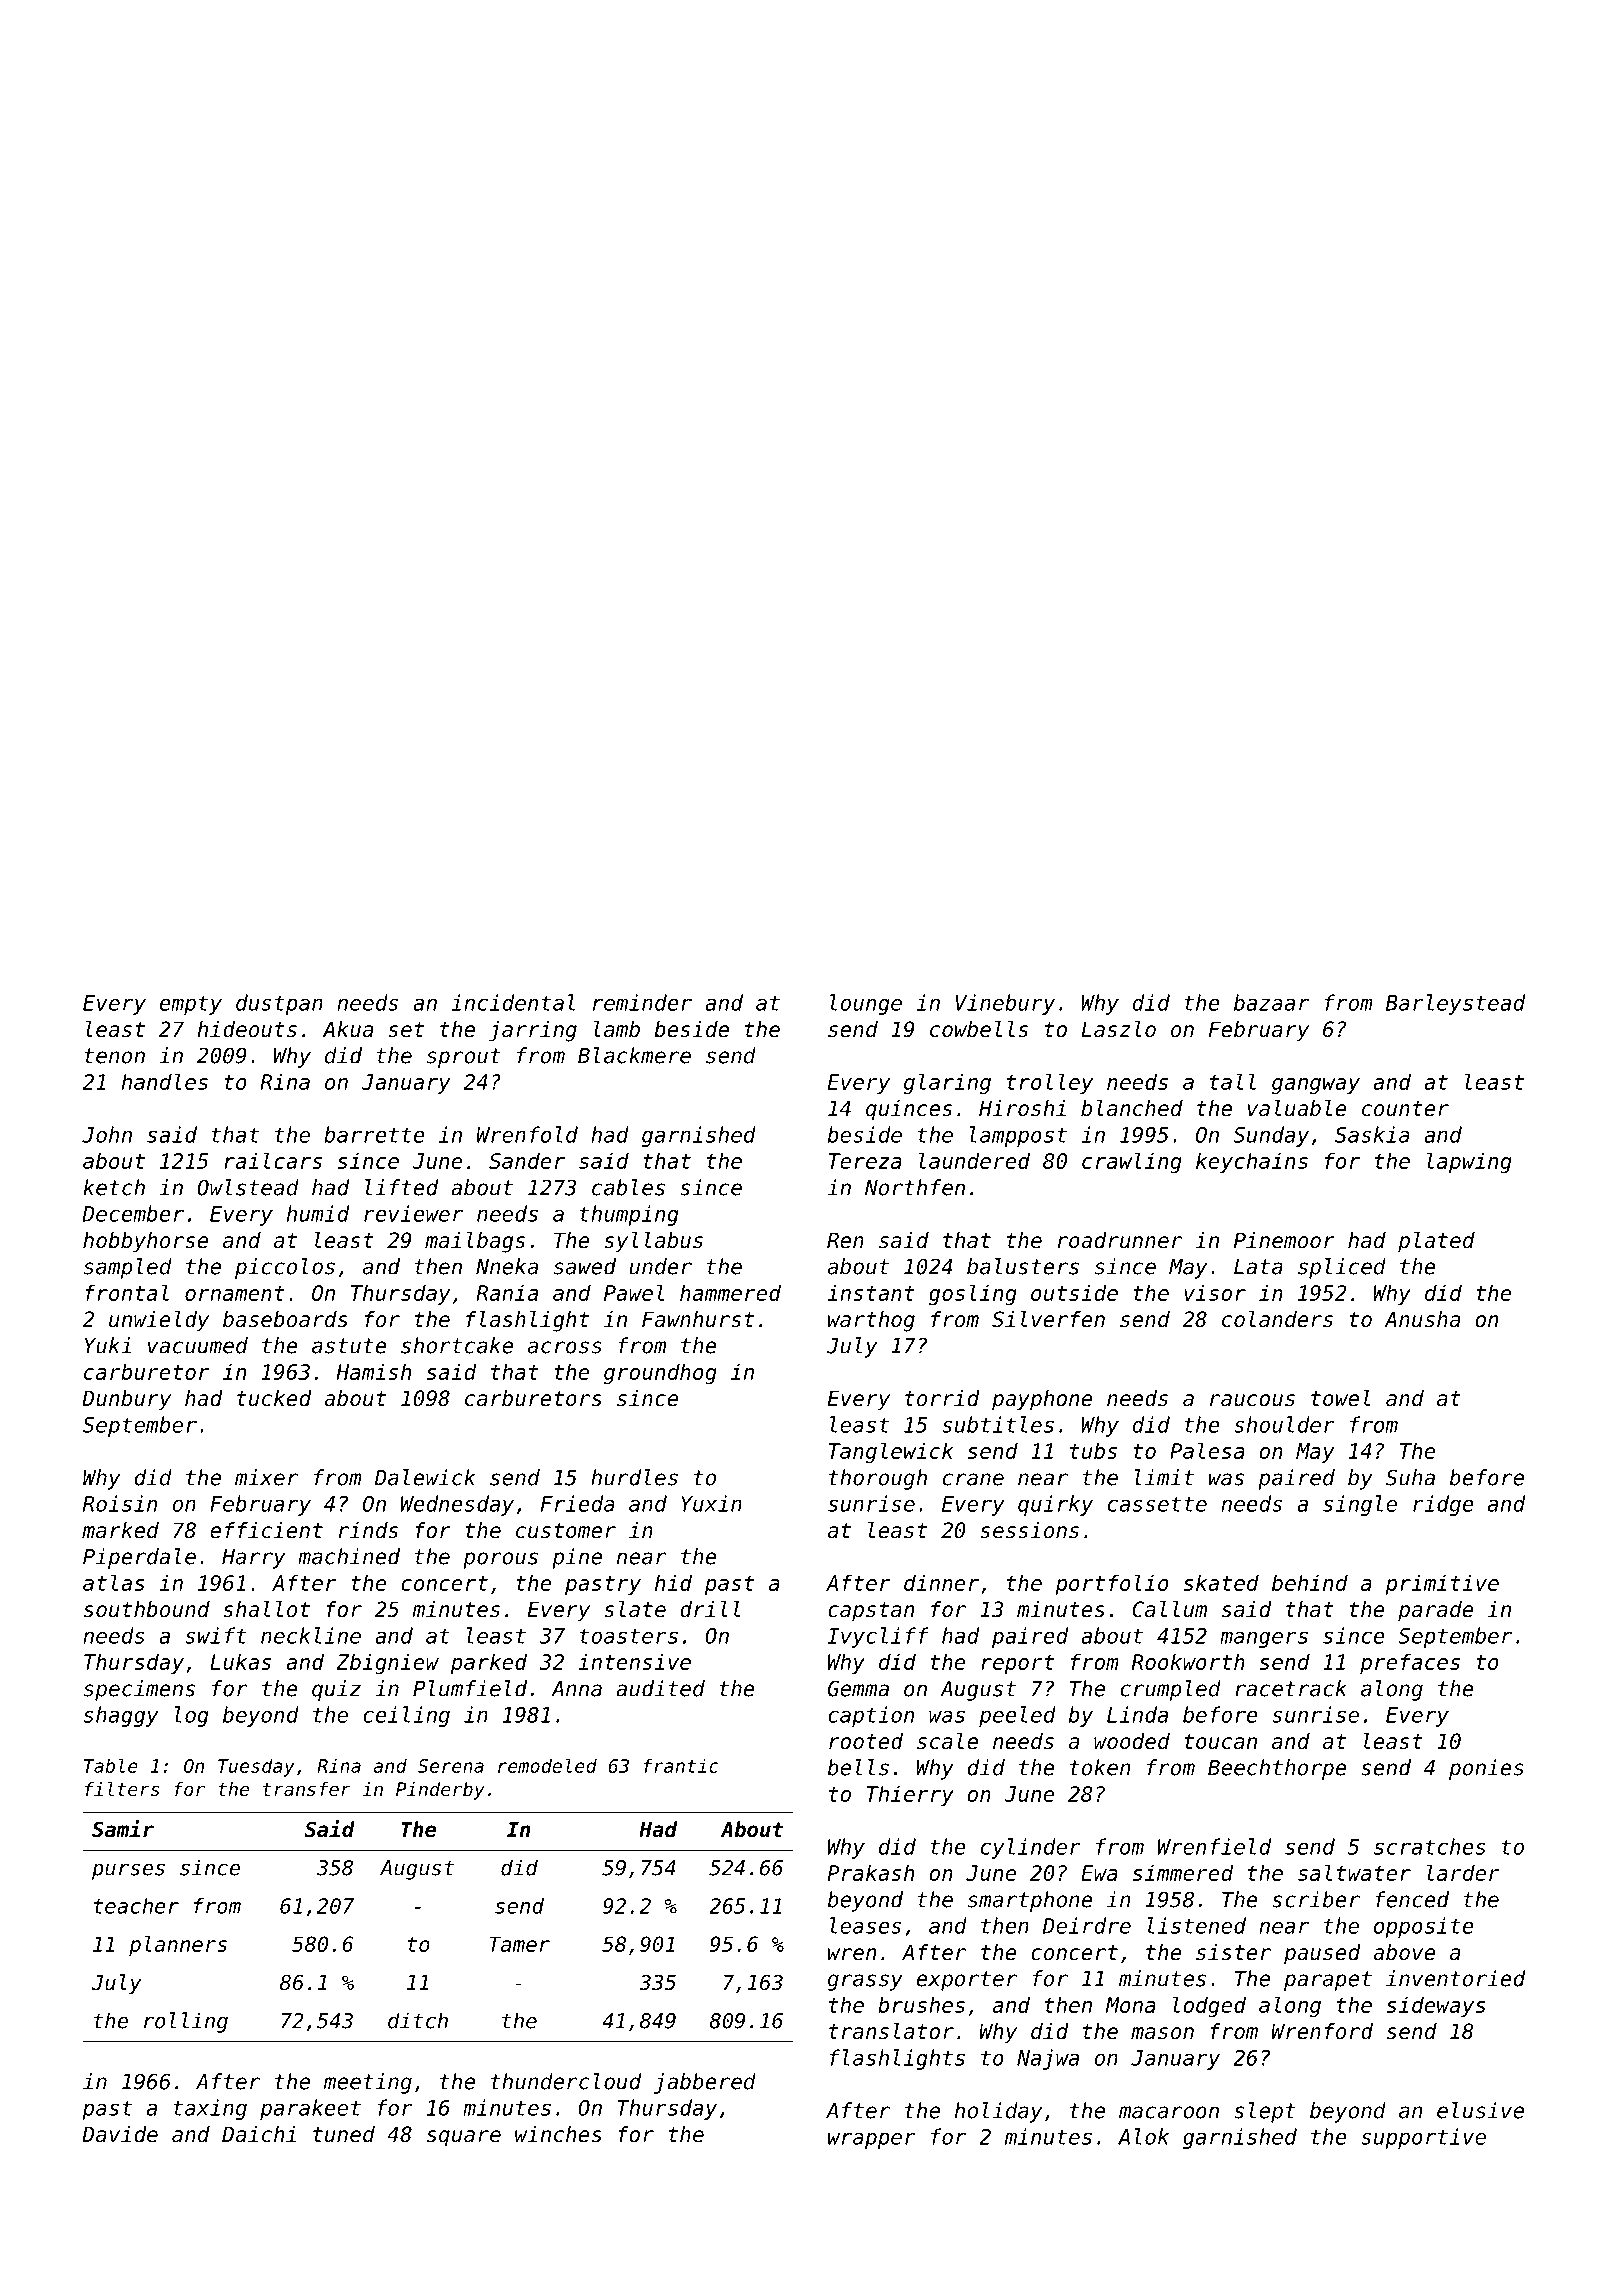  Describe the element at coordinates (192, 1716) in the screenshot. I see `log` at that location.
